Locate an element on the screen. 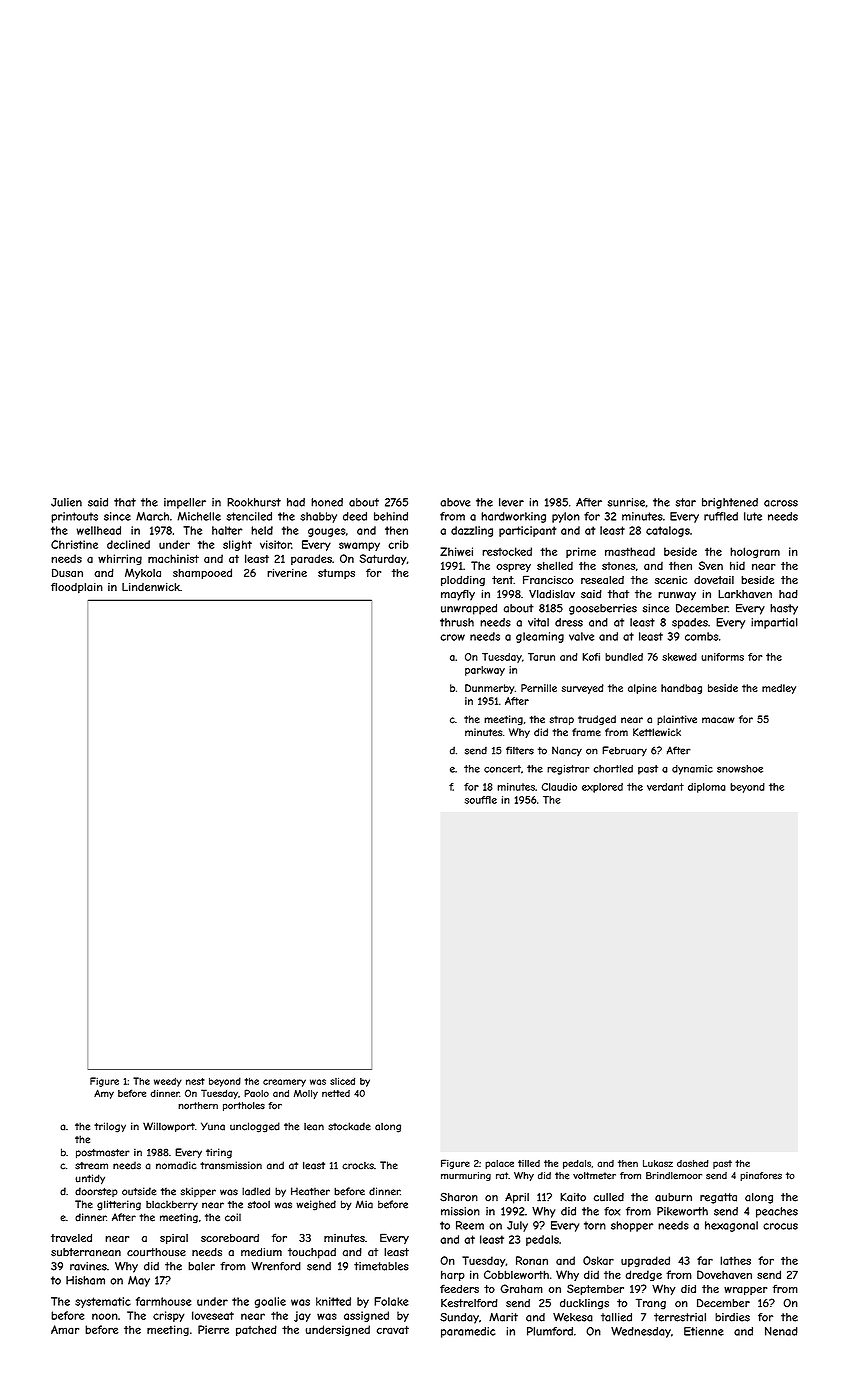 This screenshot has width=849, height=1400. chortled is located at coordinates (613, 769).
